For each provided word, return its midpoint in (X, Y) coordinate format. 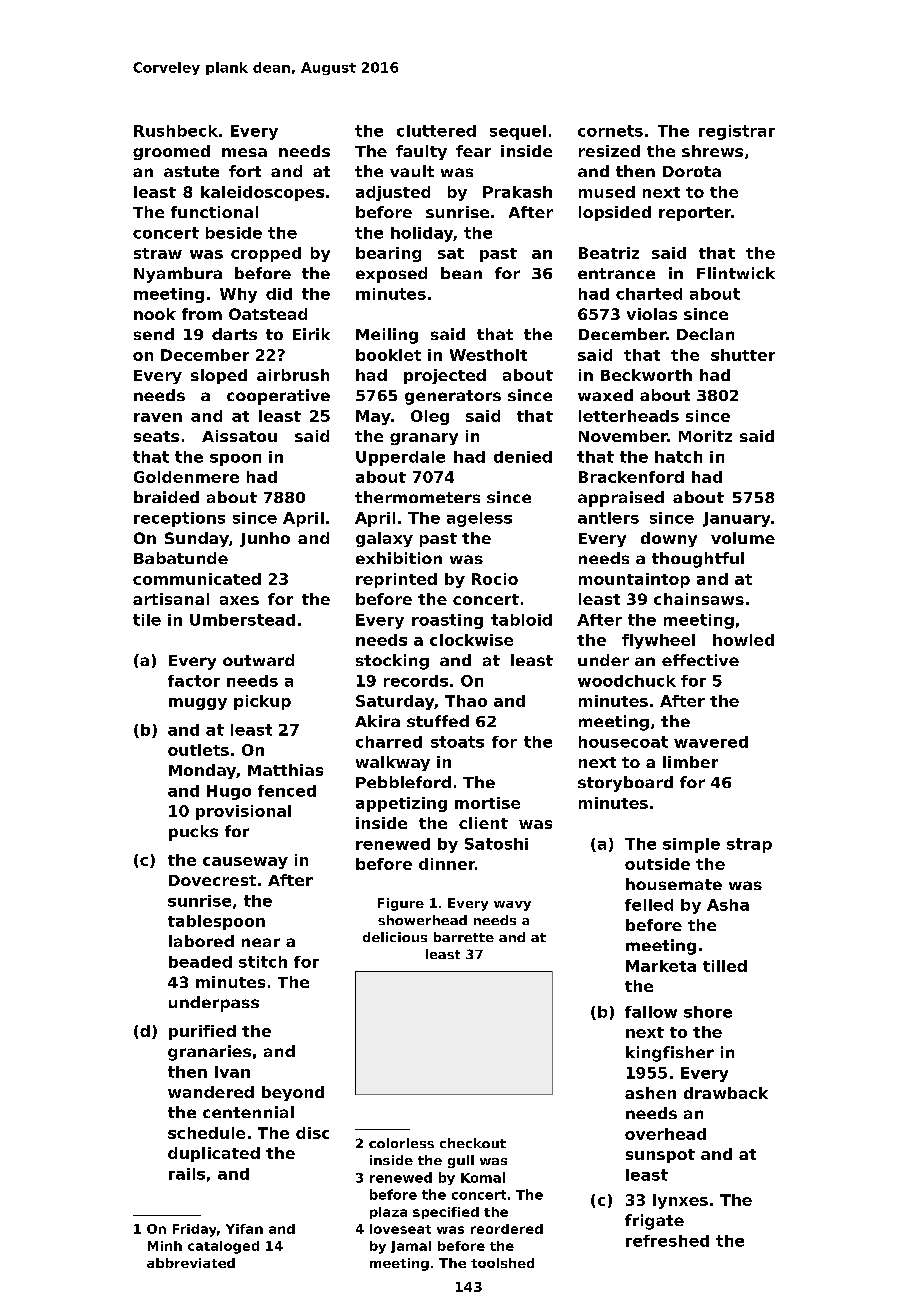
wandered (211, 1092)
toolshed (502, 1263)
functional (214, 212)
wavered (711, 742)
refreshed (667, 1241)
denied (523, 457)
